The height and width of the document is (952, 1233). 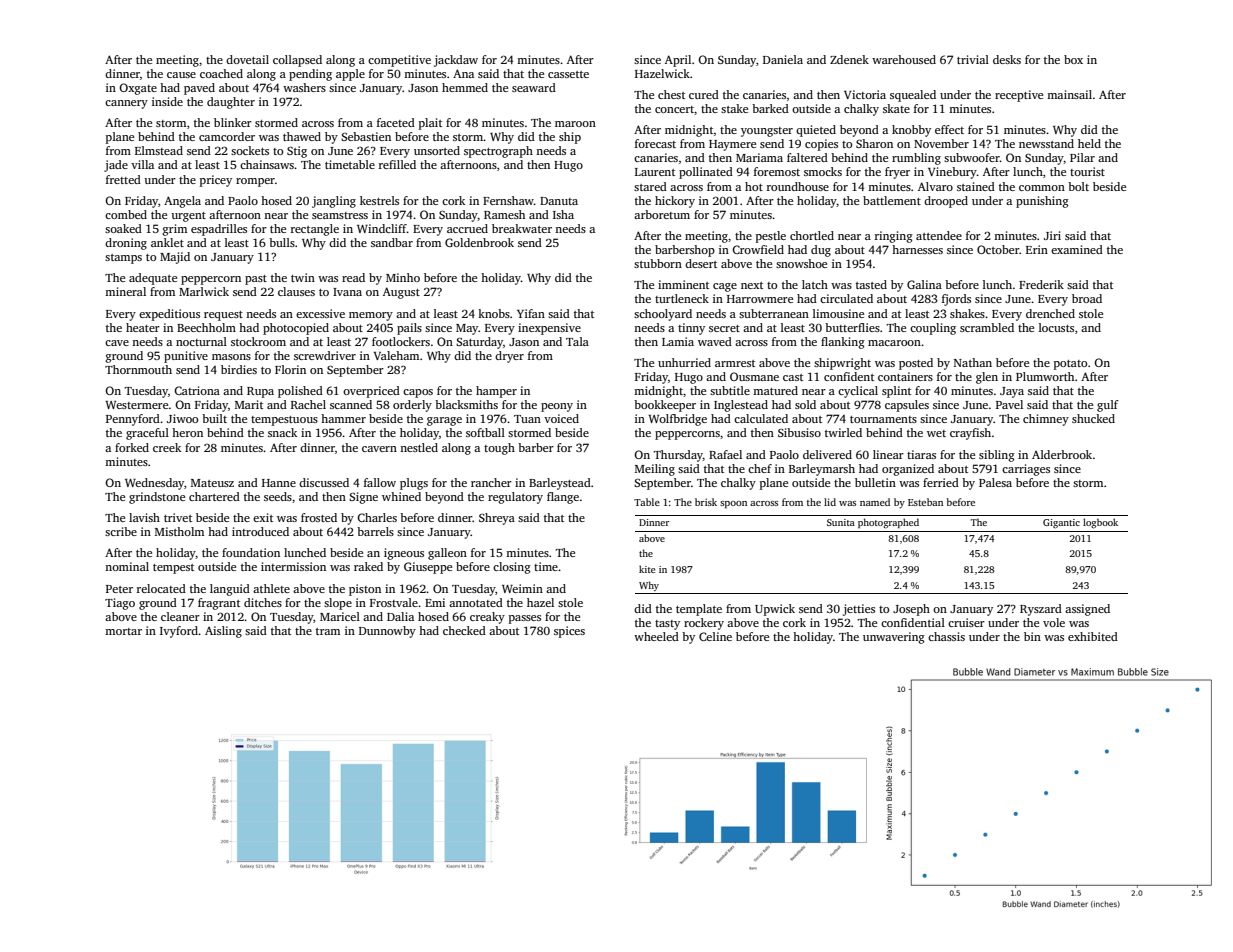 I want to click on Marlwick, so click(x=204, y=291).
